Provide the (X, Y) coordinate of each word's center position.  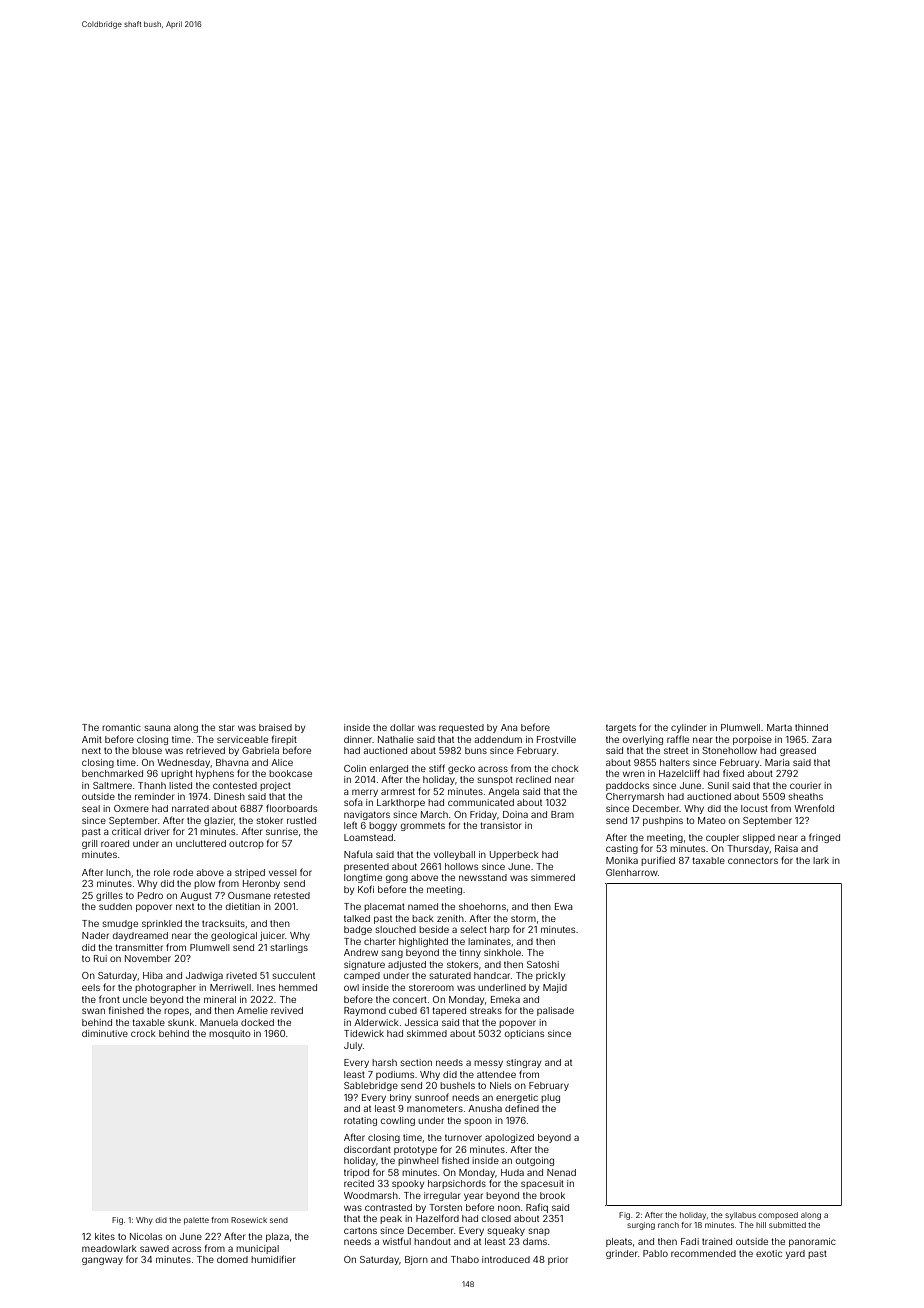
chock (565, 768)
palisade (555, 1011)
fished (455, 1160)
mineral (220, 999)
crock (143, 1033)
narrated (190, 808)
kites (105, 1236)
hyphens (215, 774)
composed (778, 1215)
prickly (550, 976)
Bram (562, 814)
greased (798, 751)
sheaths (805, 796)
